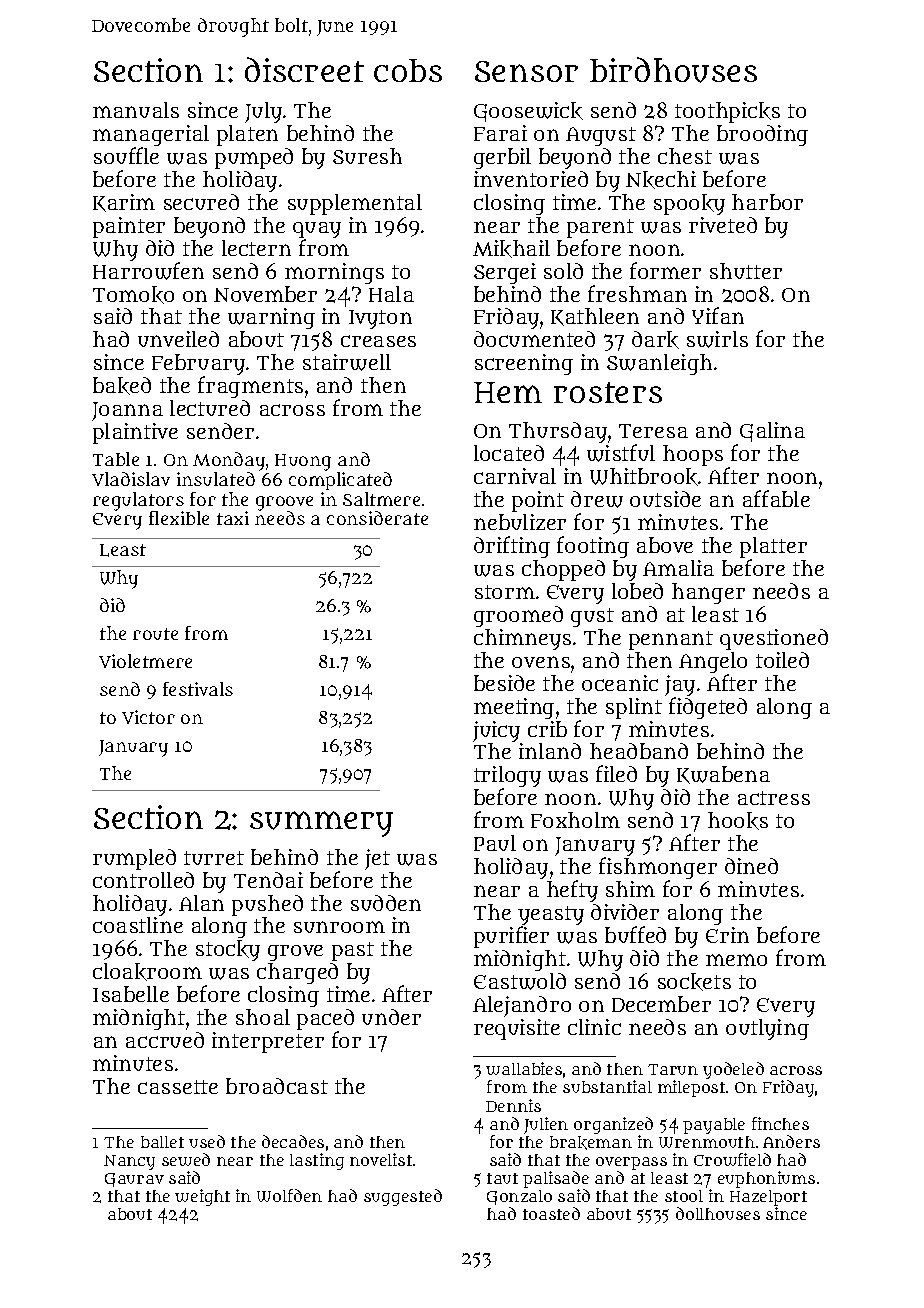 The image size is (924, 1308). I want to click on Galina, so click(772, 432).
